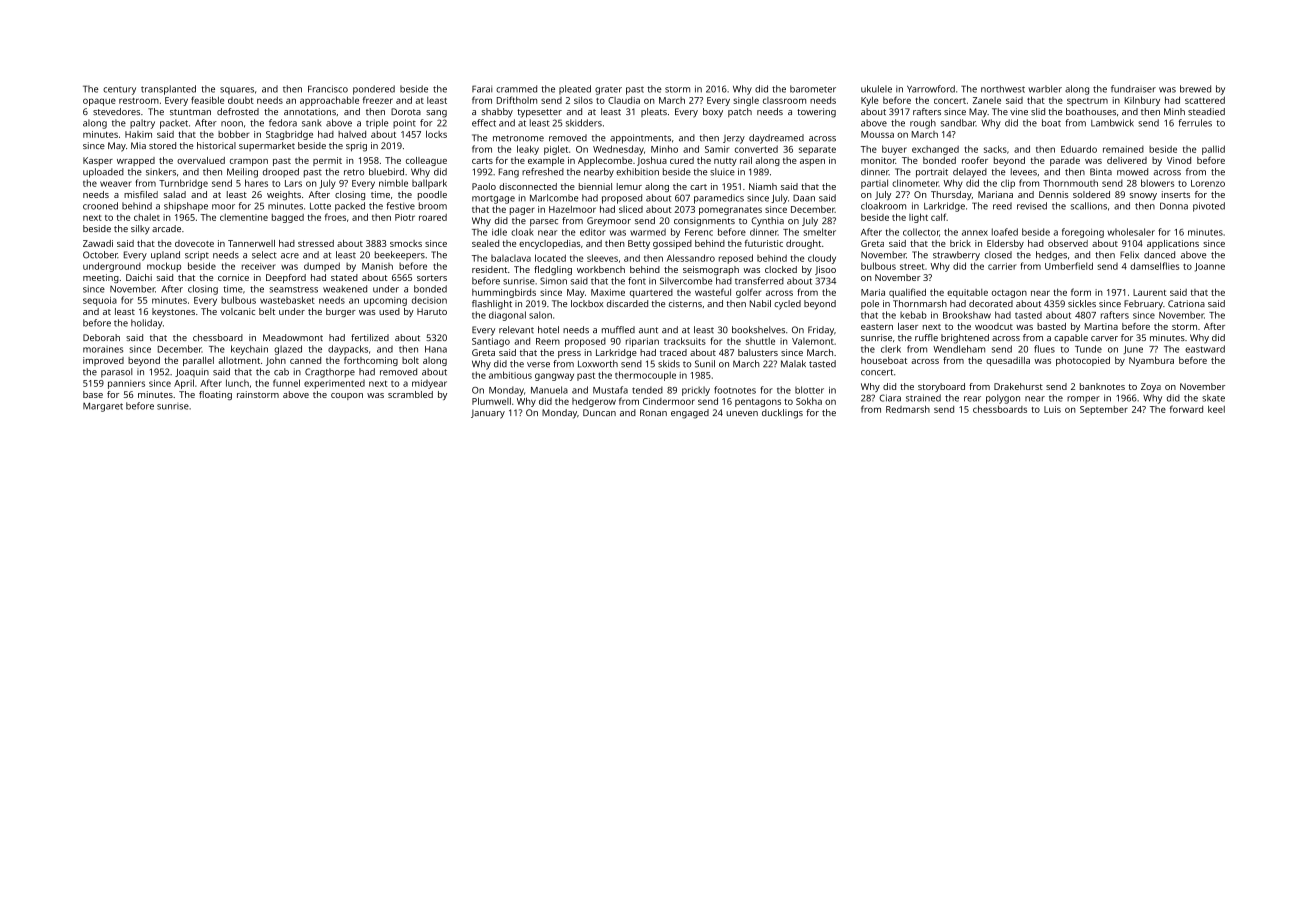  What do you see at coordinates (549, 390) in the screenshot?
I see `Manuela` at bounding box center [549, 390].
